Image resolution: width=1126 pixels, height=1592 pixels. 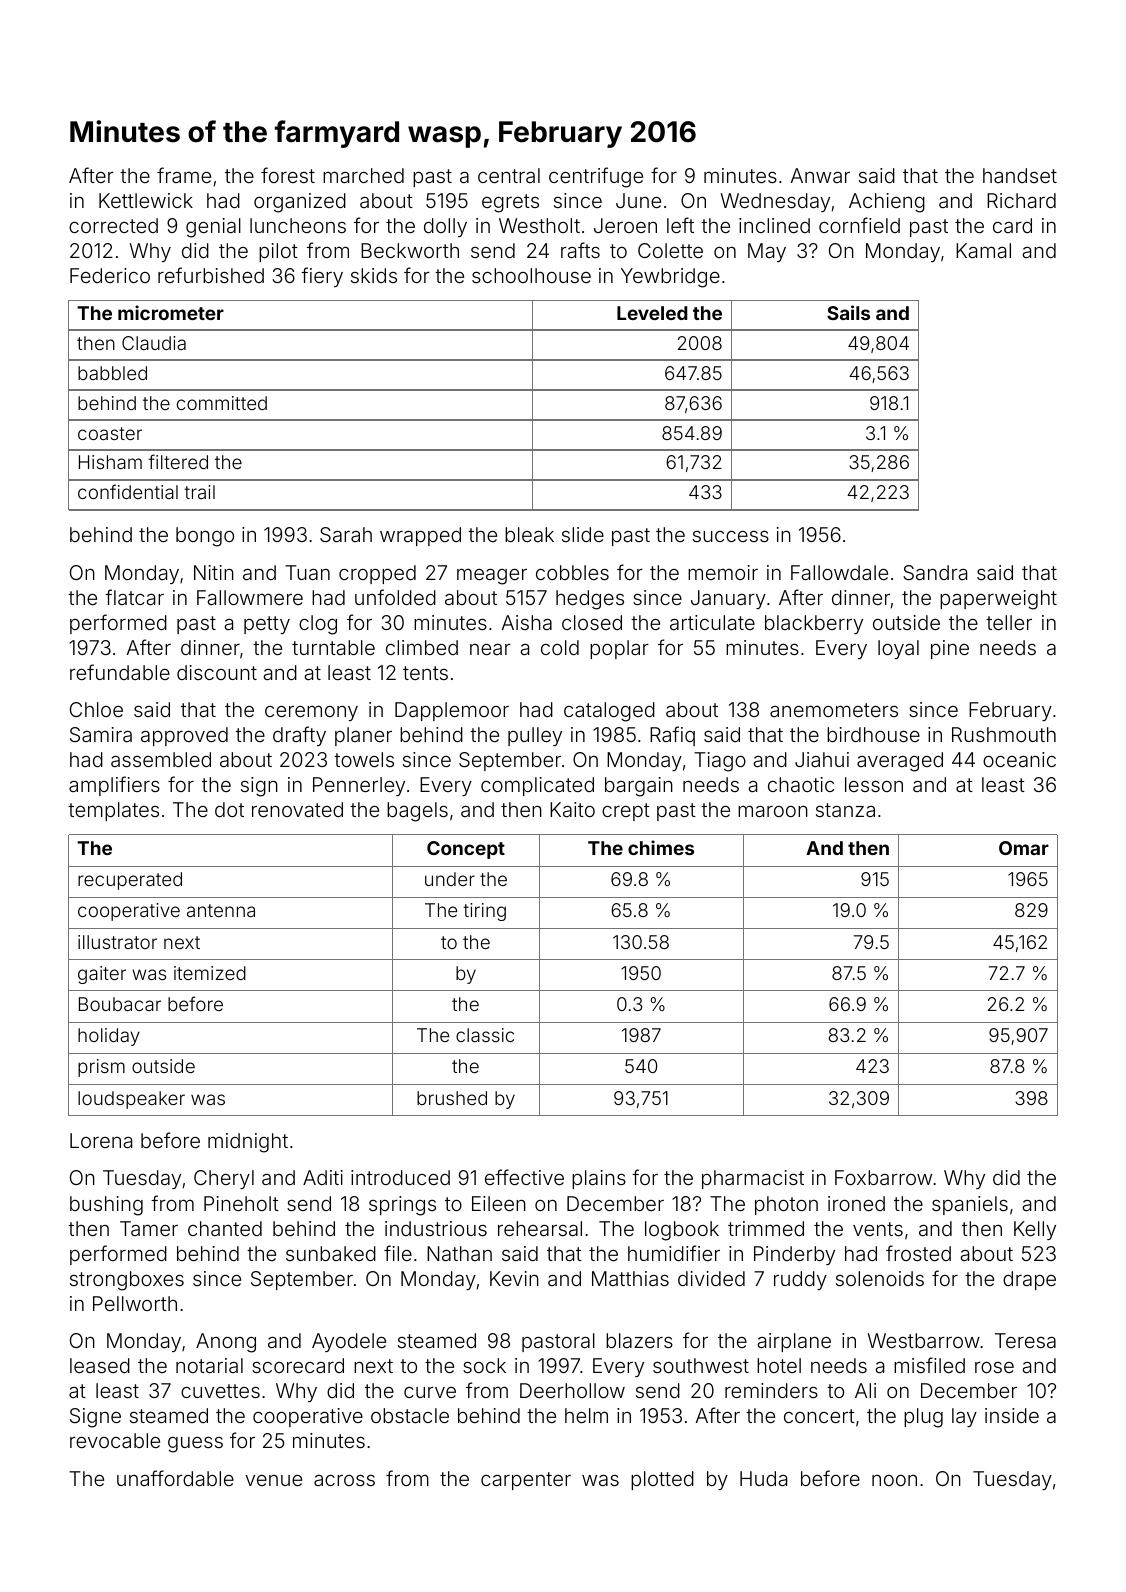 I want to click on carpenter, so click(x=526, y=1481).
